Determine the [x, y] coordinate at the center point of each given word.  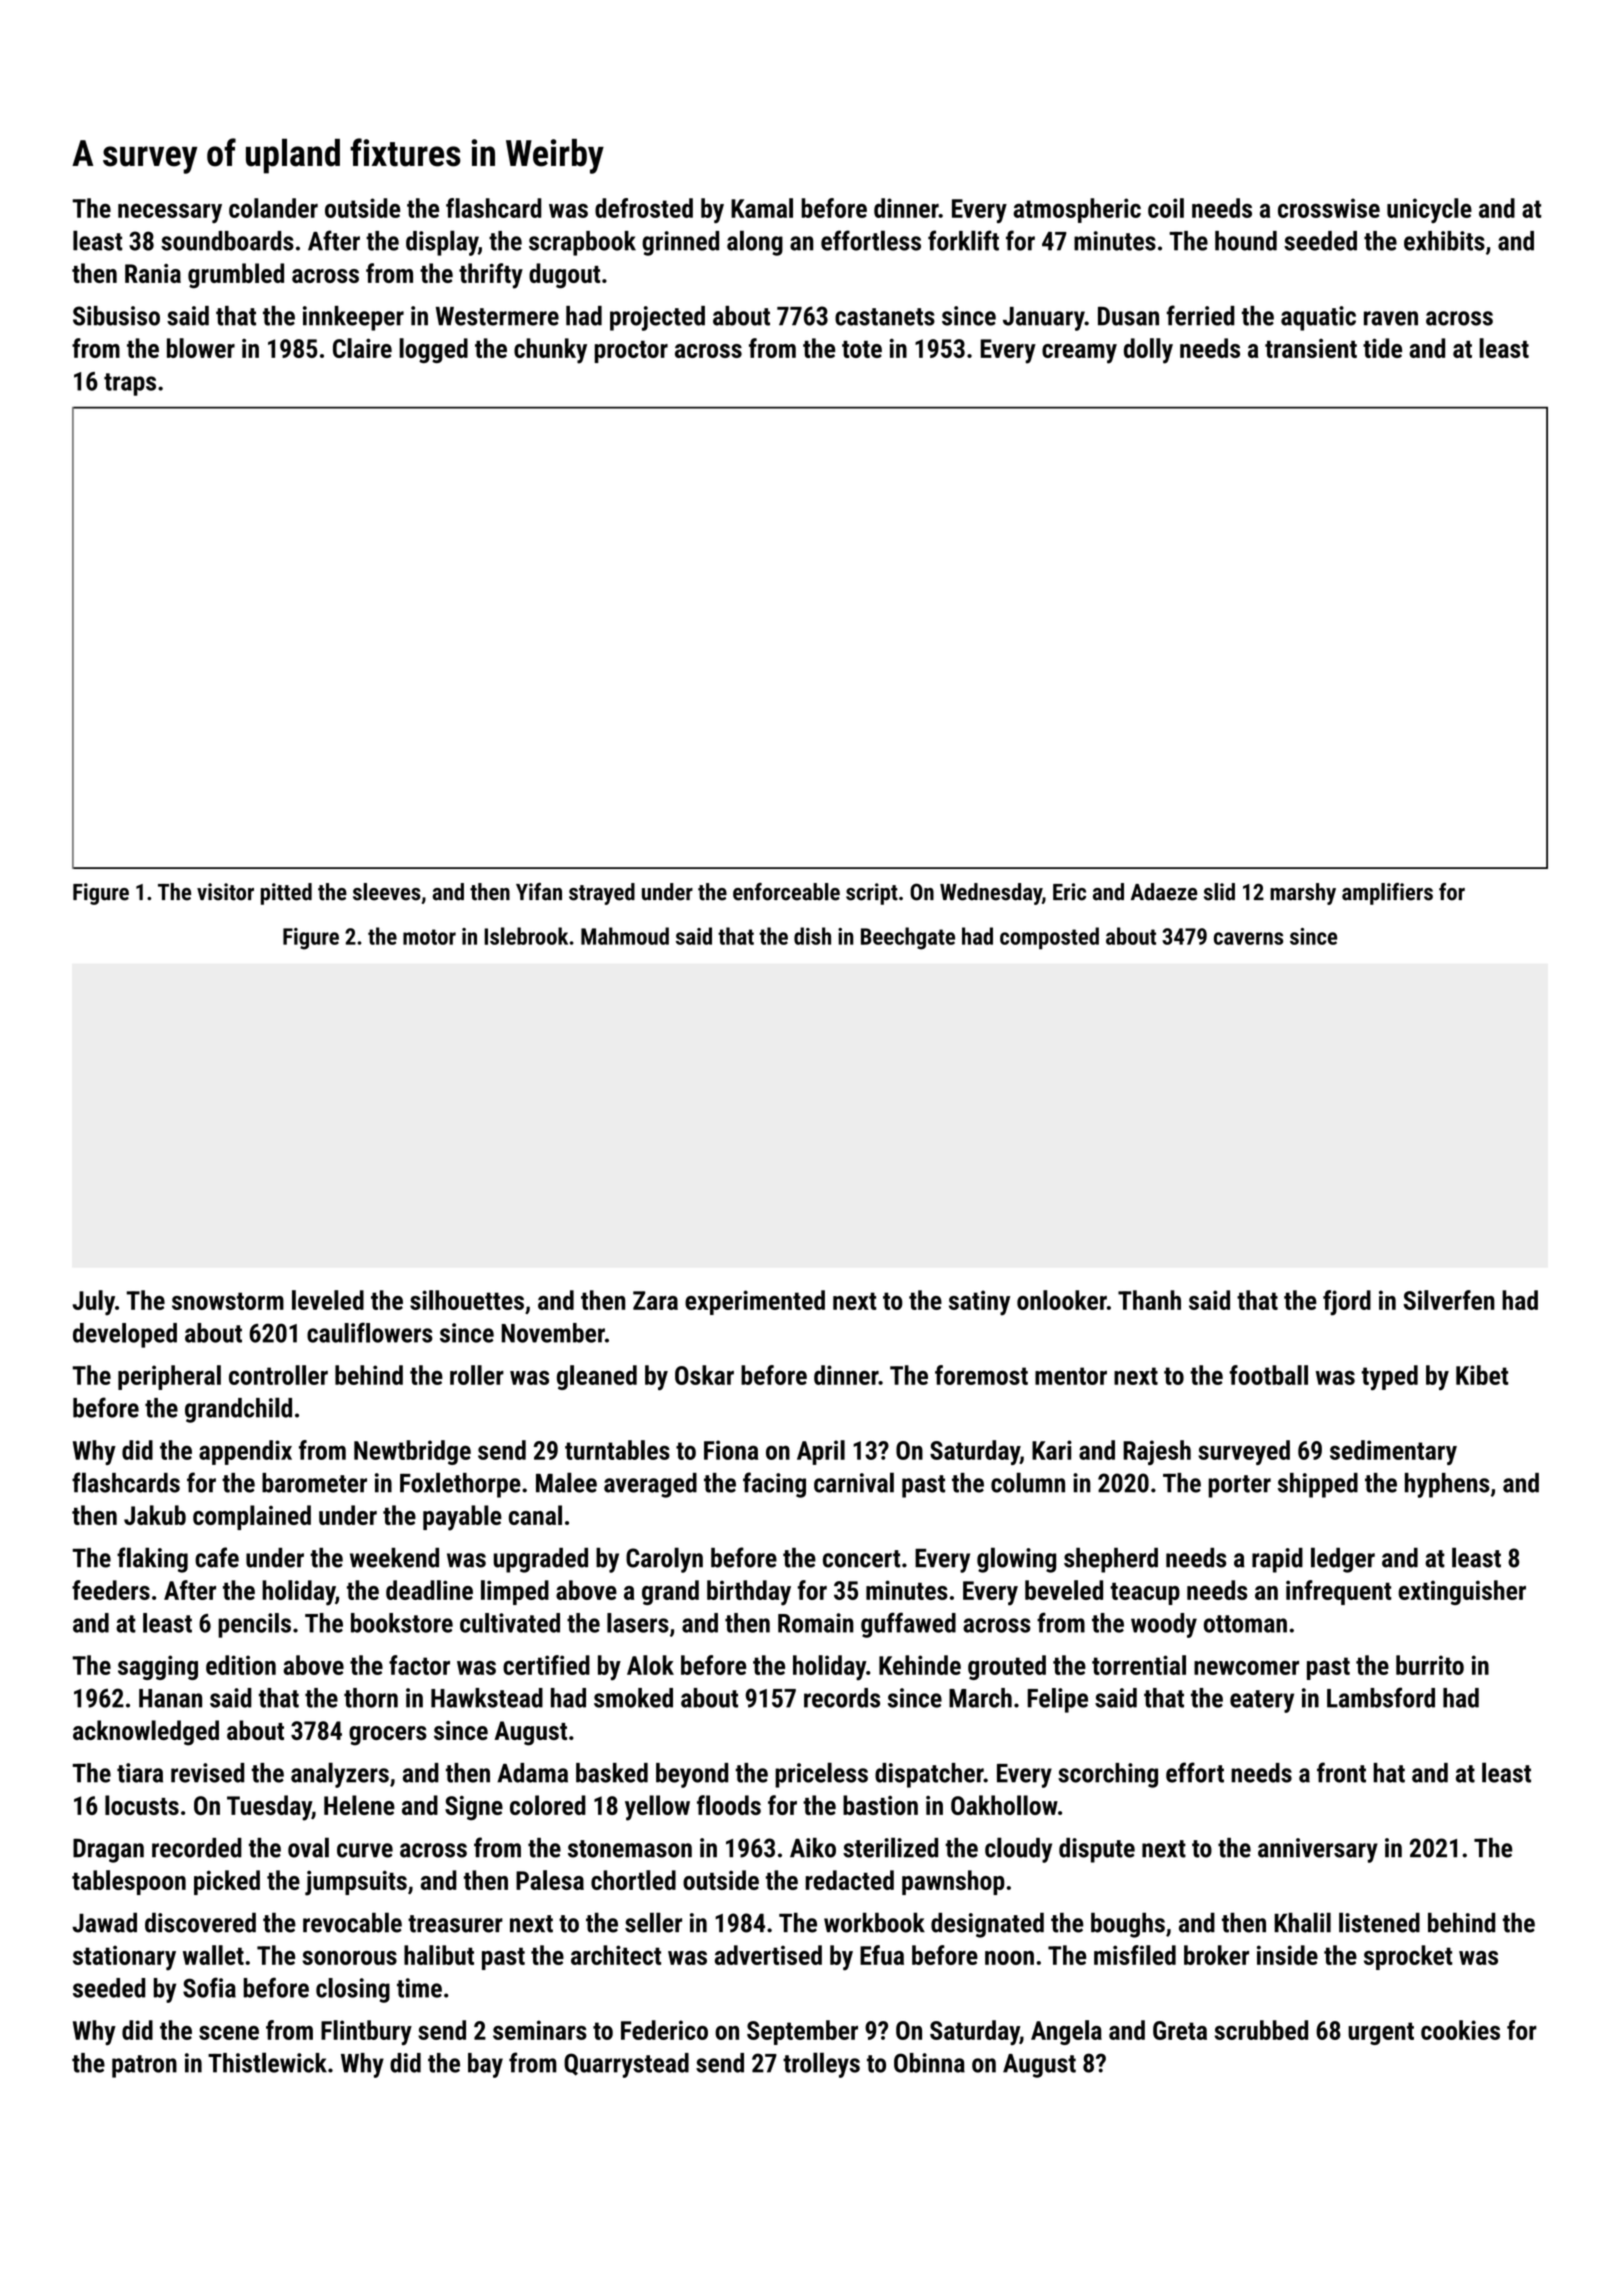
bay [485, 2065]
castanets [885, 317]
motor [429, 937]
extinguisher [1462, 1592]
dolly [1148, 351]
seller [653, 1922]
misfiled [1135, 1955]
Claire [362, 348]
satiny [979, 1303]
